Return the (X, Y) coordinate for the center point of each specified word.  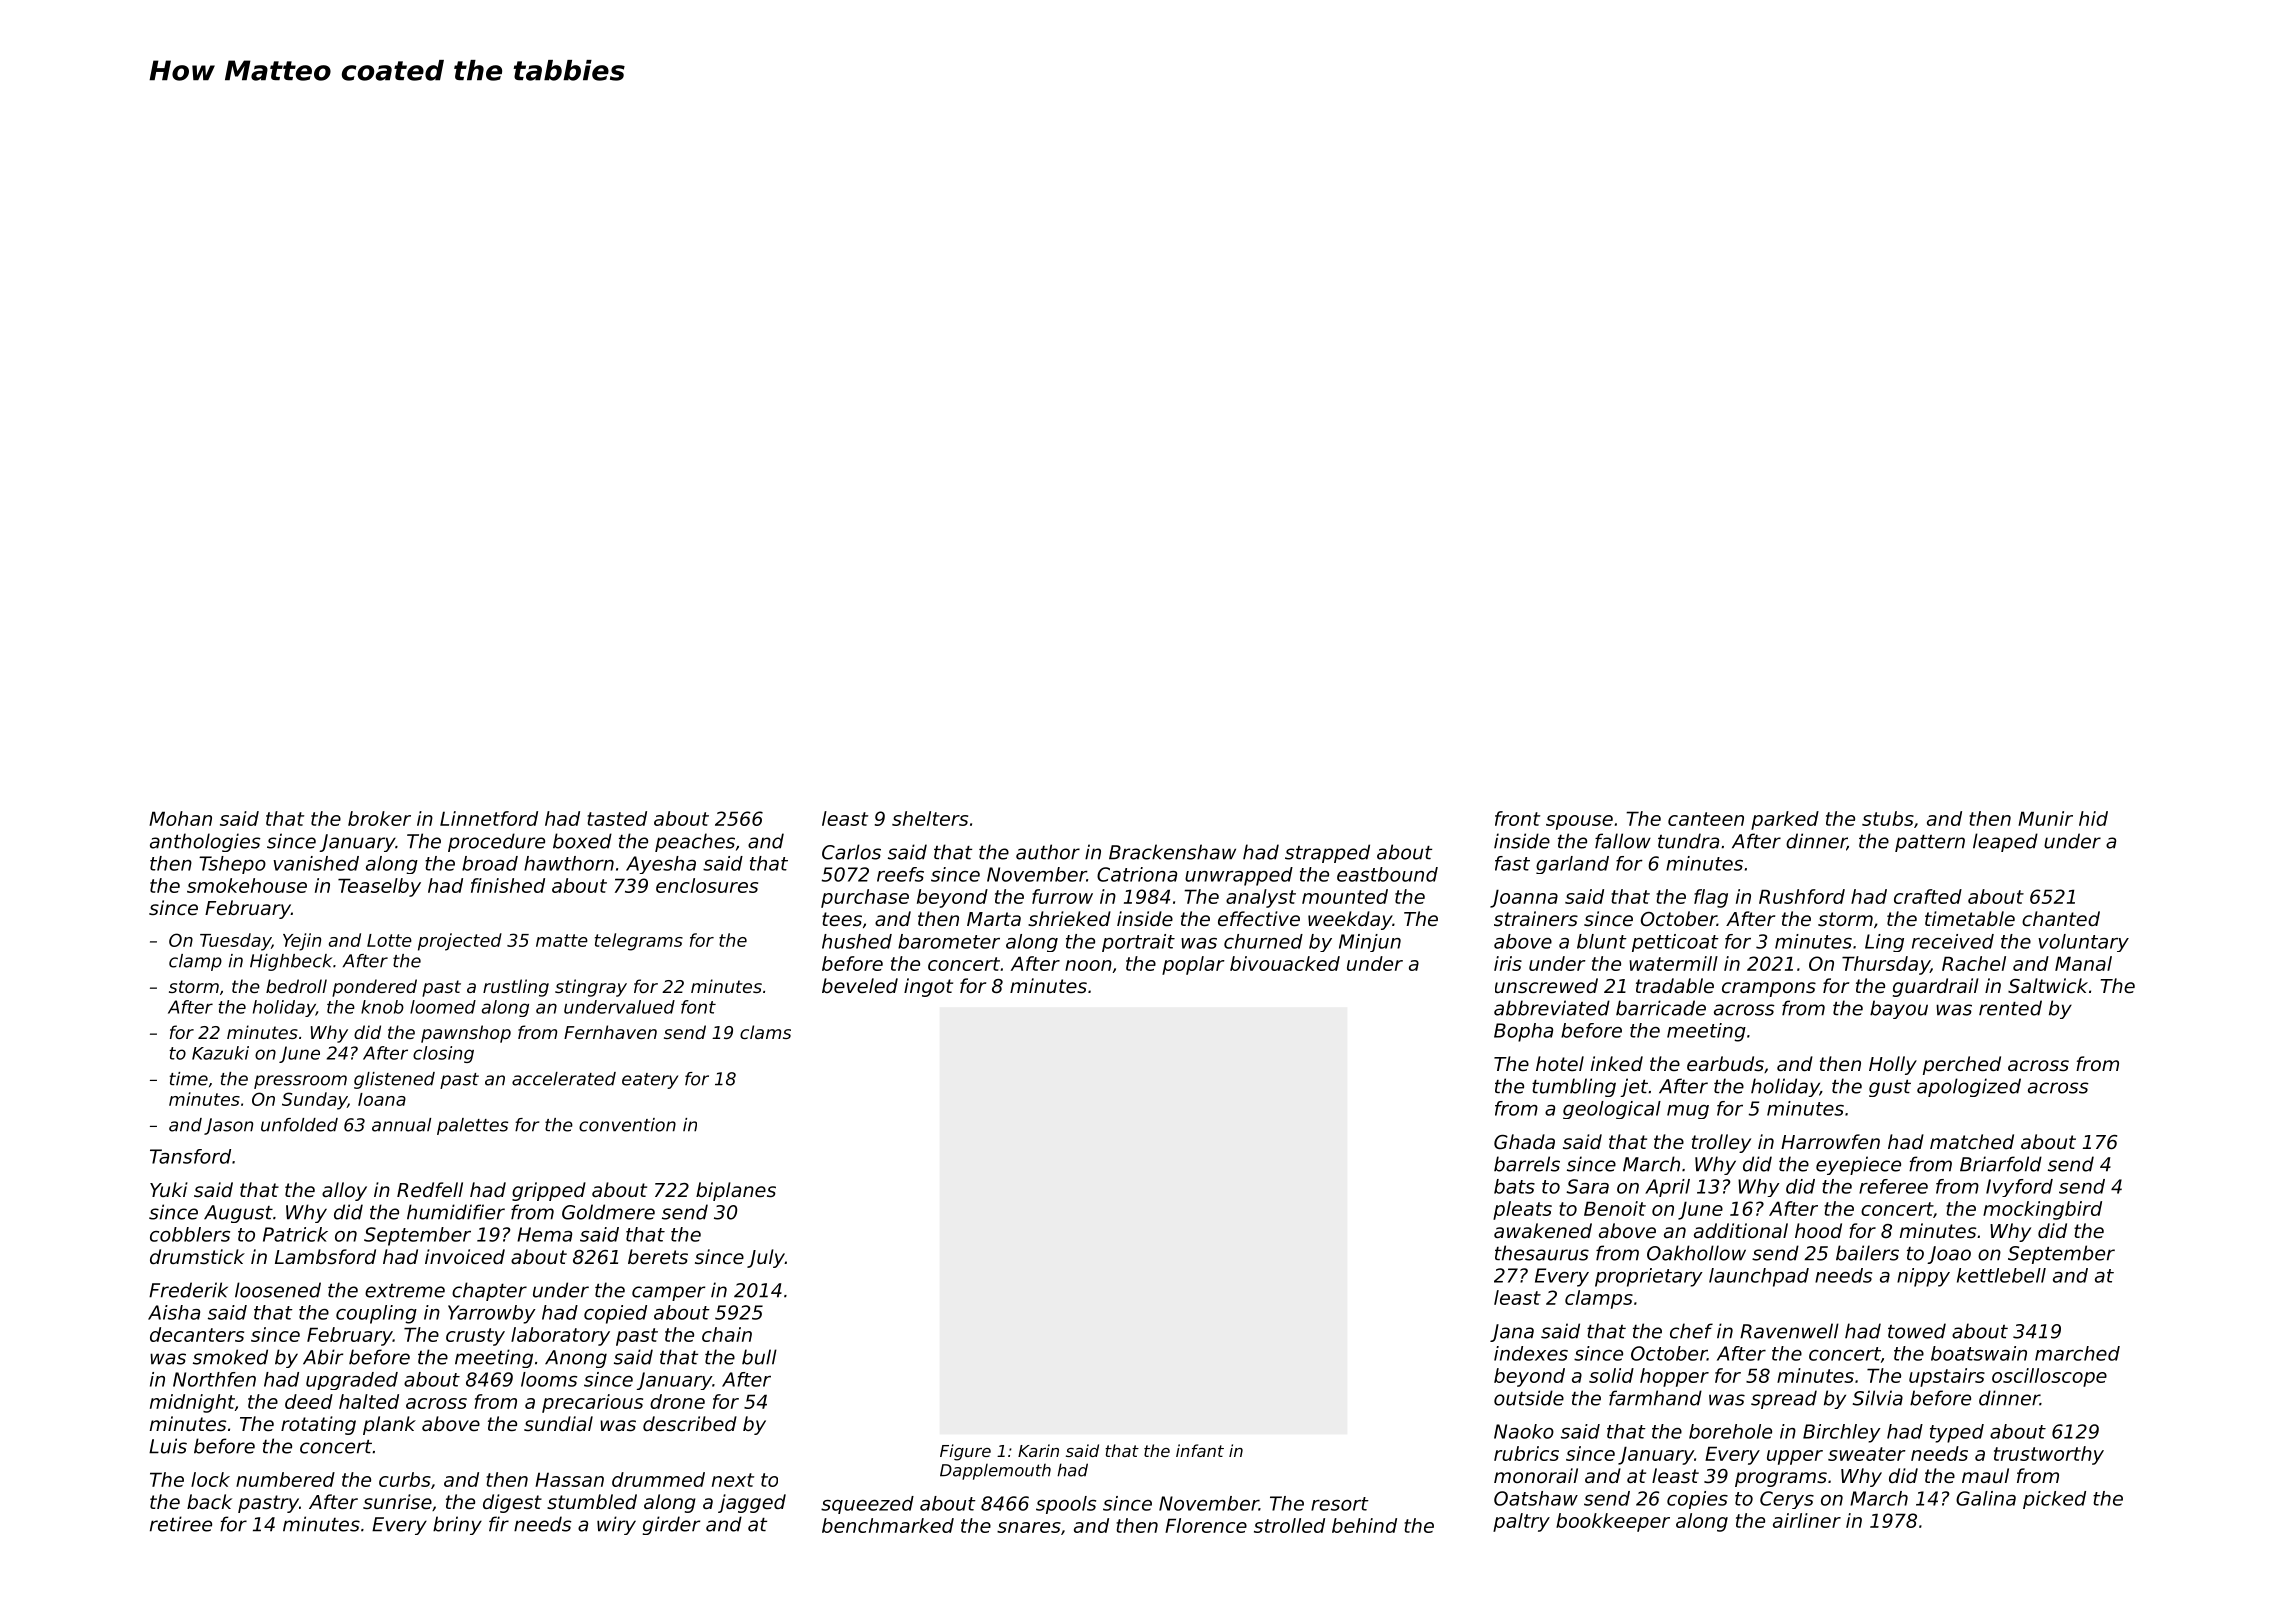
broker (379, 818)
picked (2054, 1500)
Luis (168, 1446)
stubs (1888, 818)
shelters (930, 818)
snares (1029, 1527)
